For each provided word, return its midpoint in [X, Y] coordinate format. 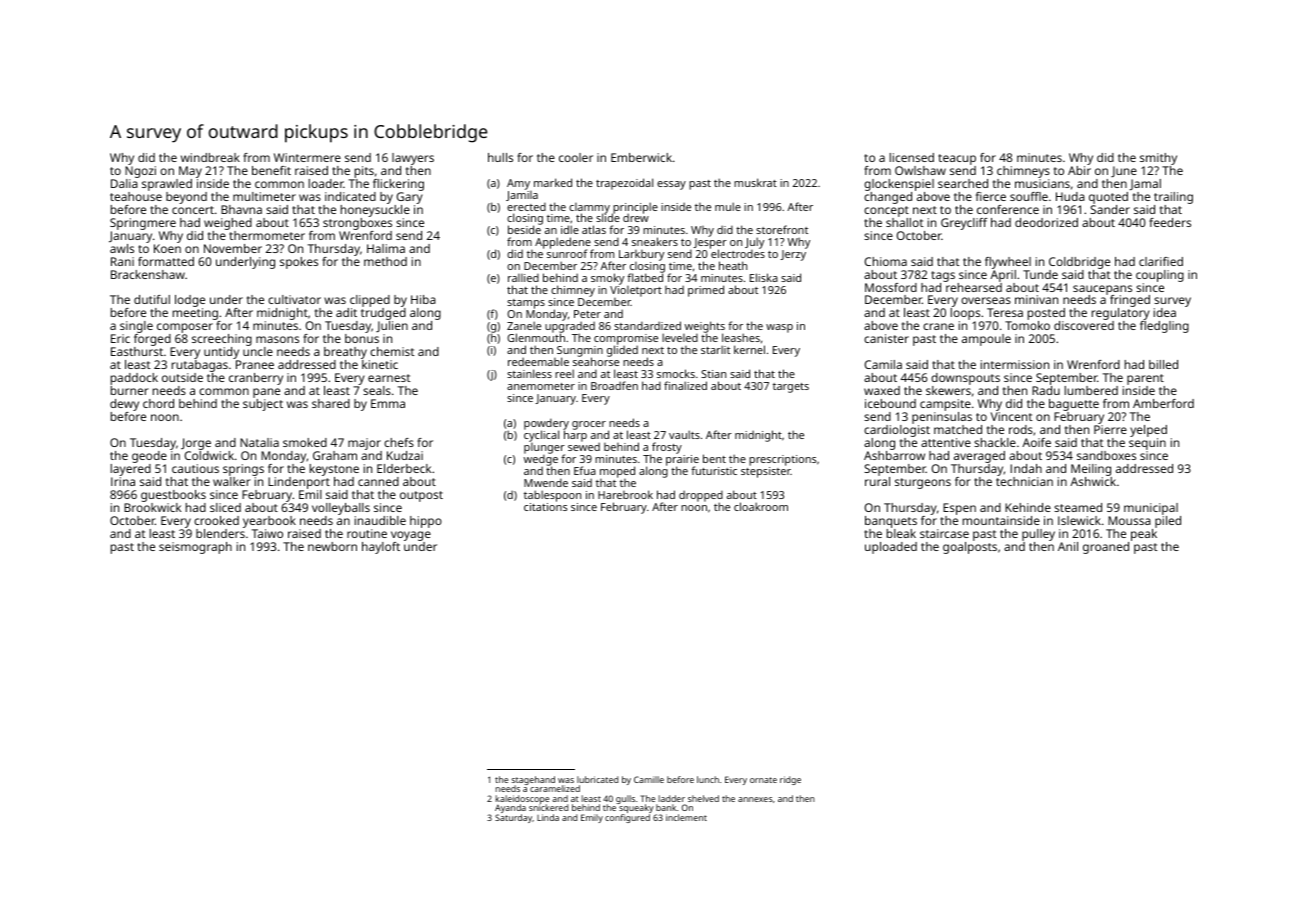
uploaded [891, 548]
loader [326, 183]
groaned [1106, 548]
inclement [686, 817]
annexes [755, 799]
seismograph [195, 548]
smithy [1158, 159]
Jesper [710, 244]
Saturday [513, 818]
